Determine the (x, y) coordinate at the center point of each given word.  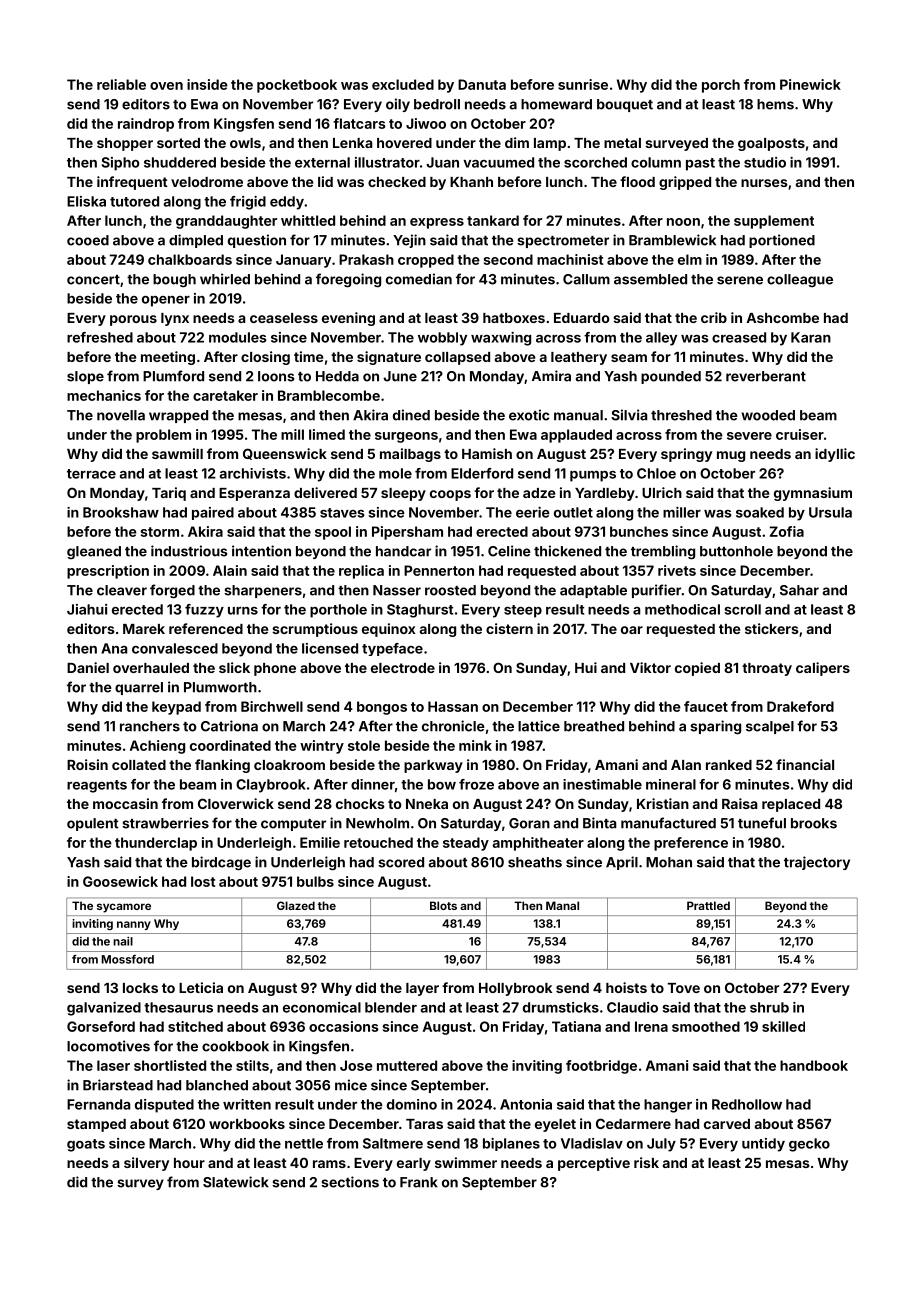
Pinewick (810, 84)
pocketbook (297, 86)
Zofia (787, 531)
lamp (550, 144)
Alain (230, 570)
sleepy (403, 494)
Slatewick (236, 1182)
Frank (419, 1182)
